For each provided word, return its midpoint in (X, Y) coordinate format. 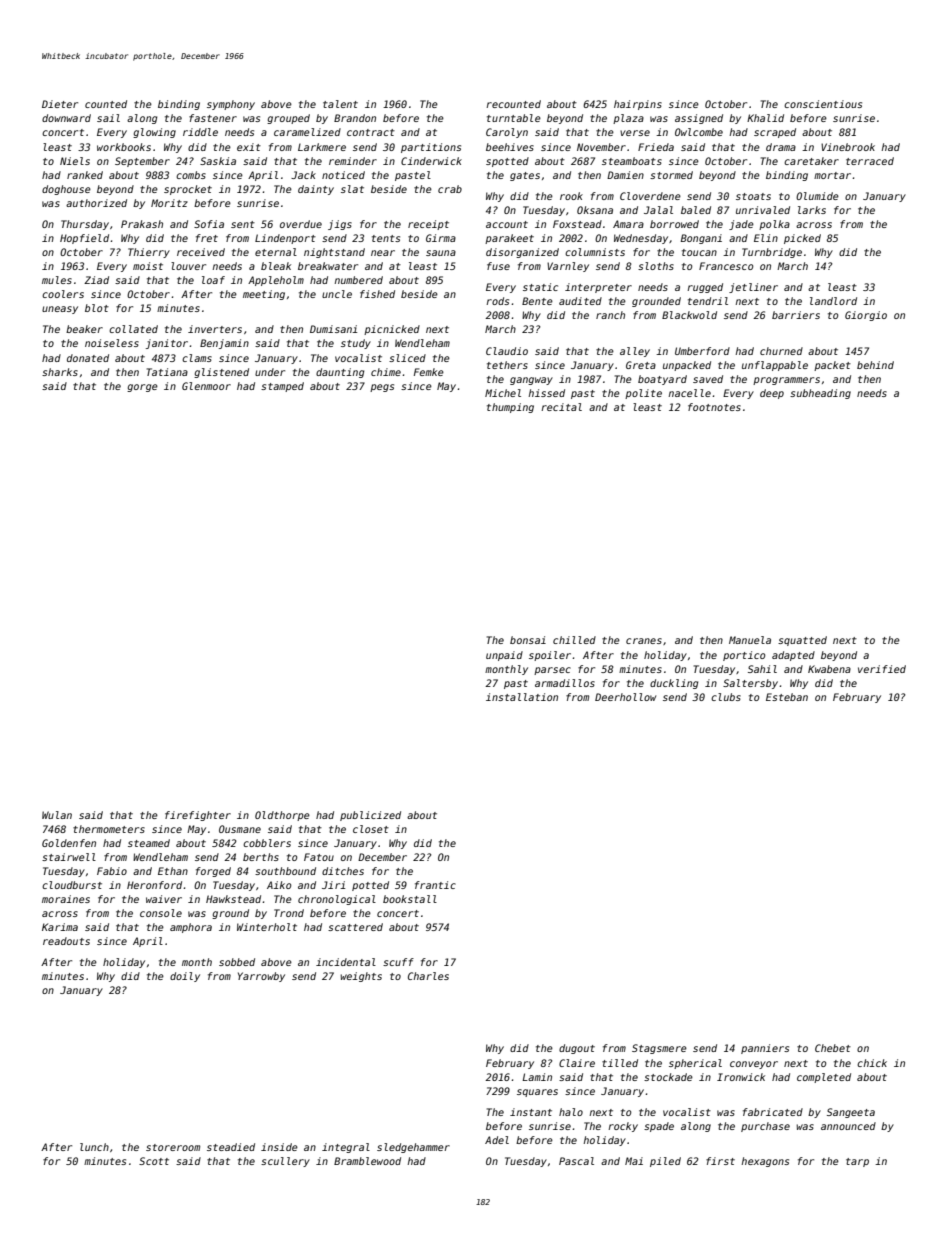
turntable (514, 118)
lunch (94, 1147)
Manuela (750, 640)
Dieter (60, 104)
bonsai (528, 640)
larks (812, 210)
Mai (634, 1161)
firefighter (198, 816)
